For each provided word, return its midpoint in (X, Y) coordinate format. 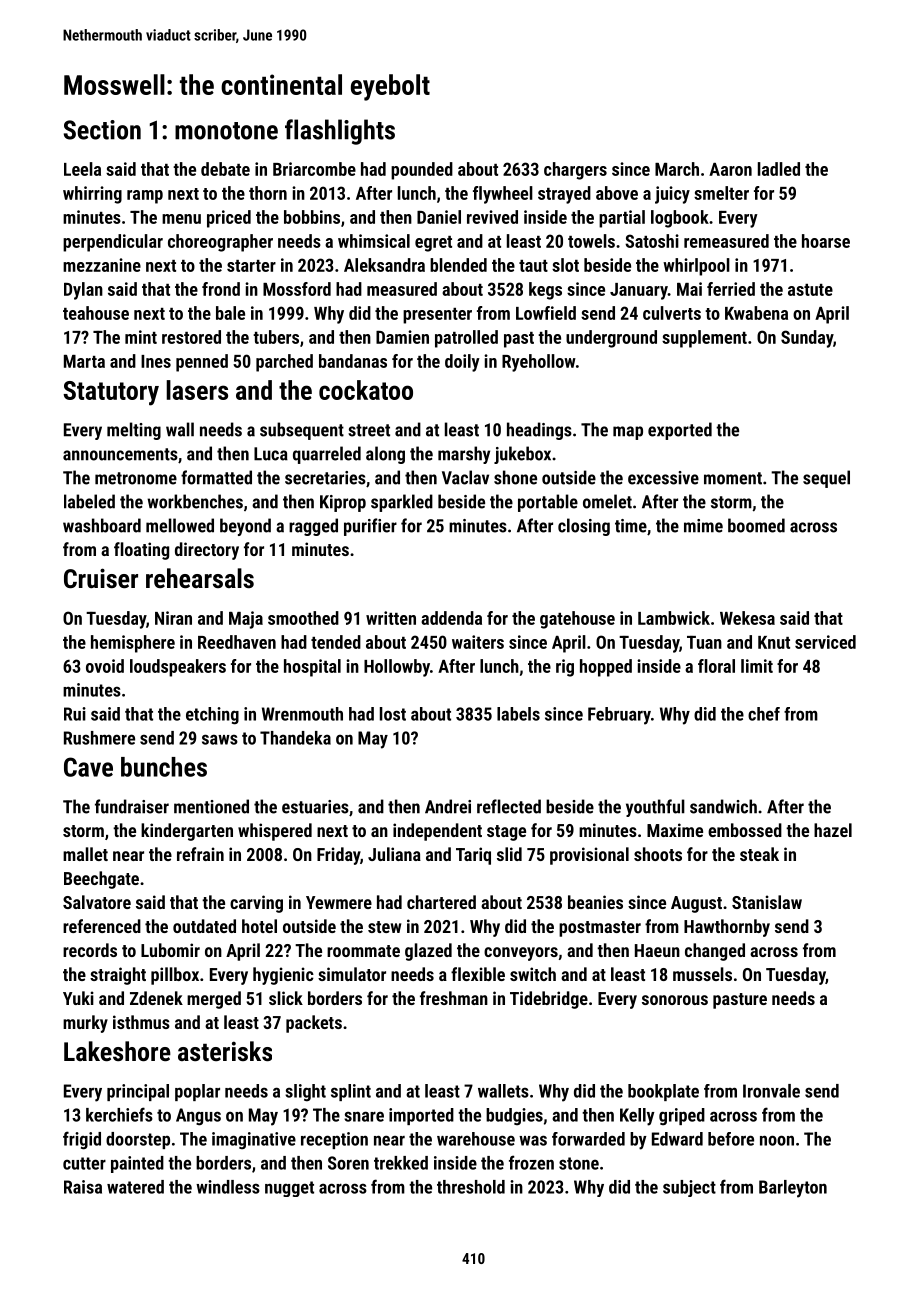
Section (102, 130)
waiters (478, 642)
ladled (779, 169)
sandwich (723, 806)
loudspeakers (178, 668)
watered (135, 1187)
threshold (471, 1187)
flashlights (340, 132)
